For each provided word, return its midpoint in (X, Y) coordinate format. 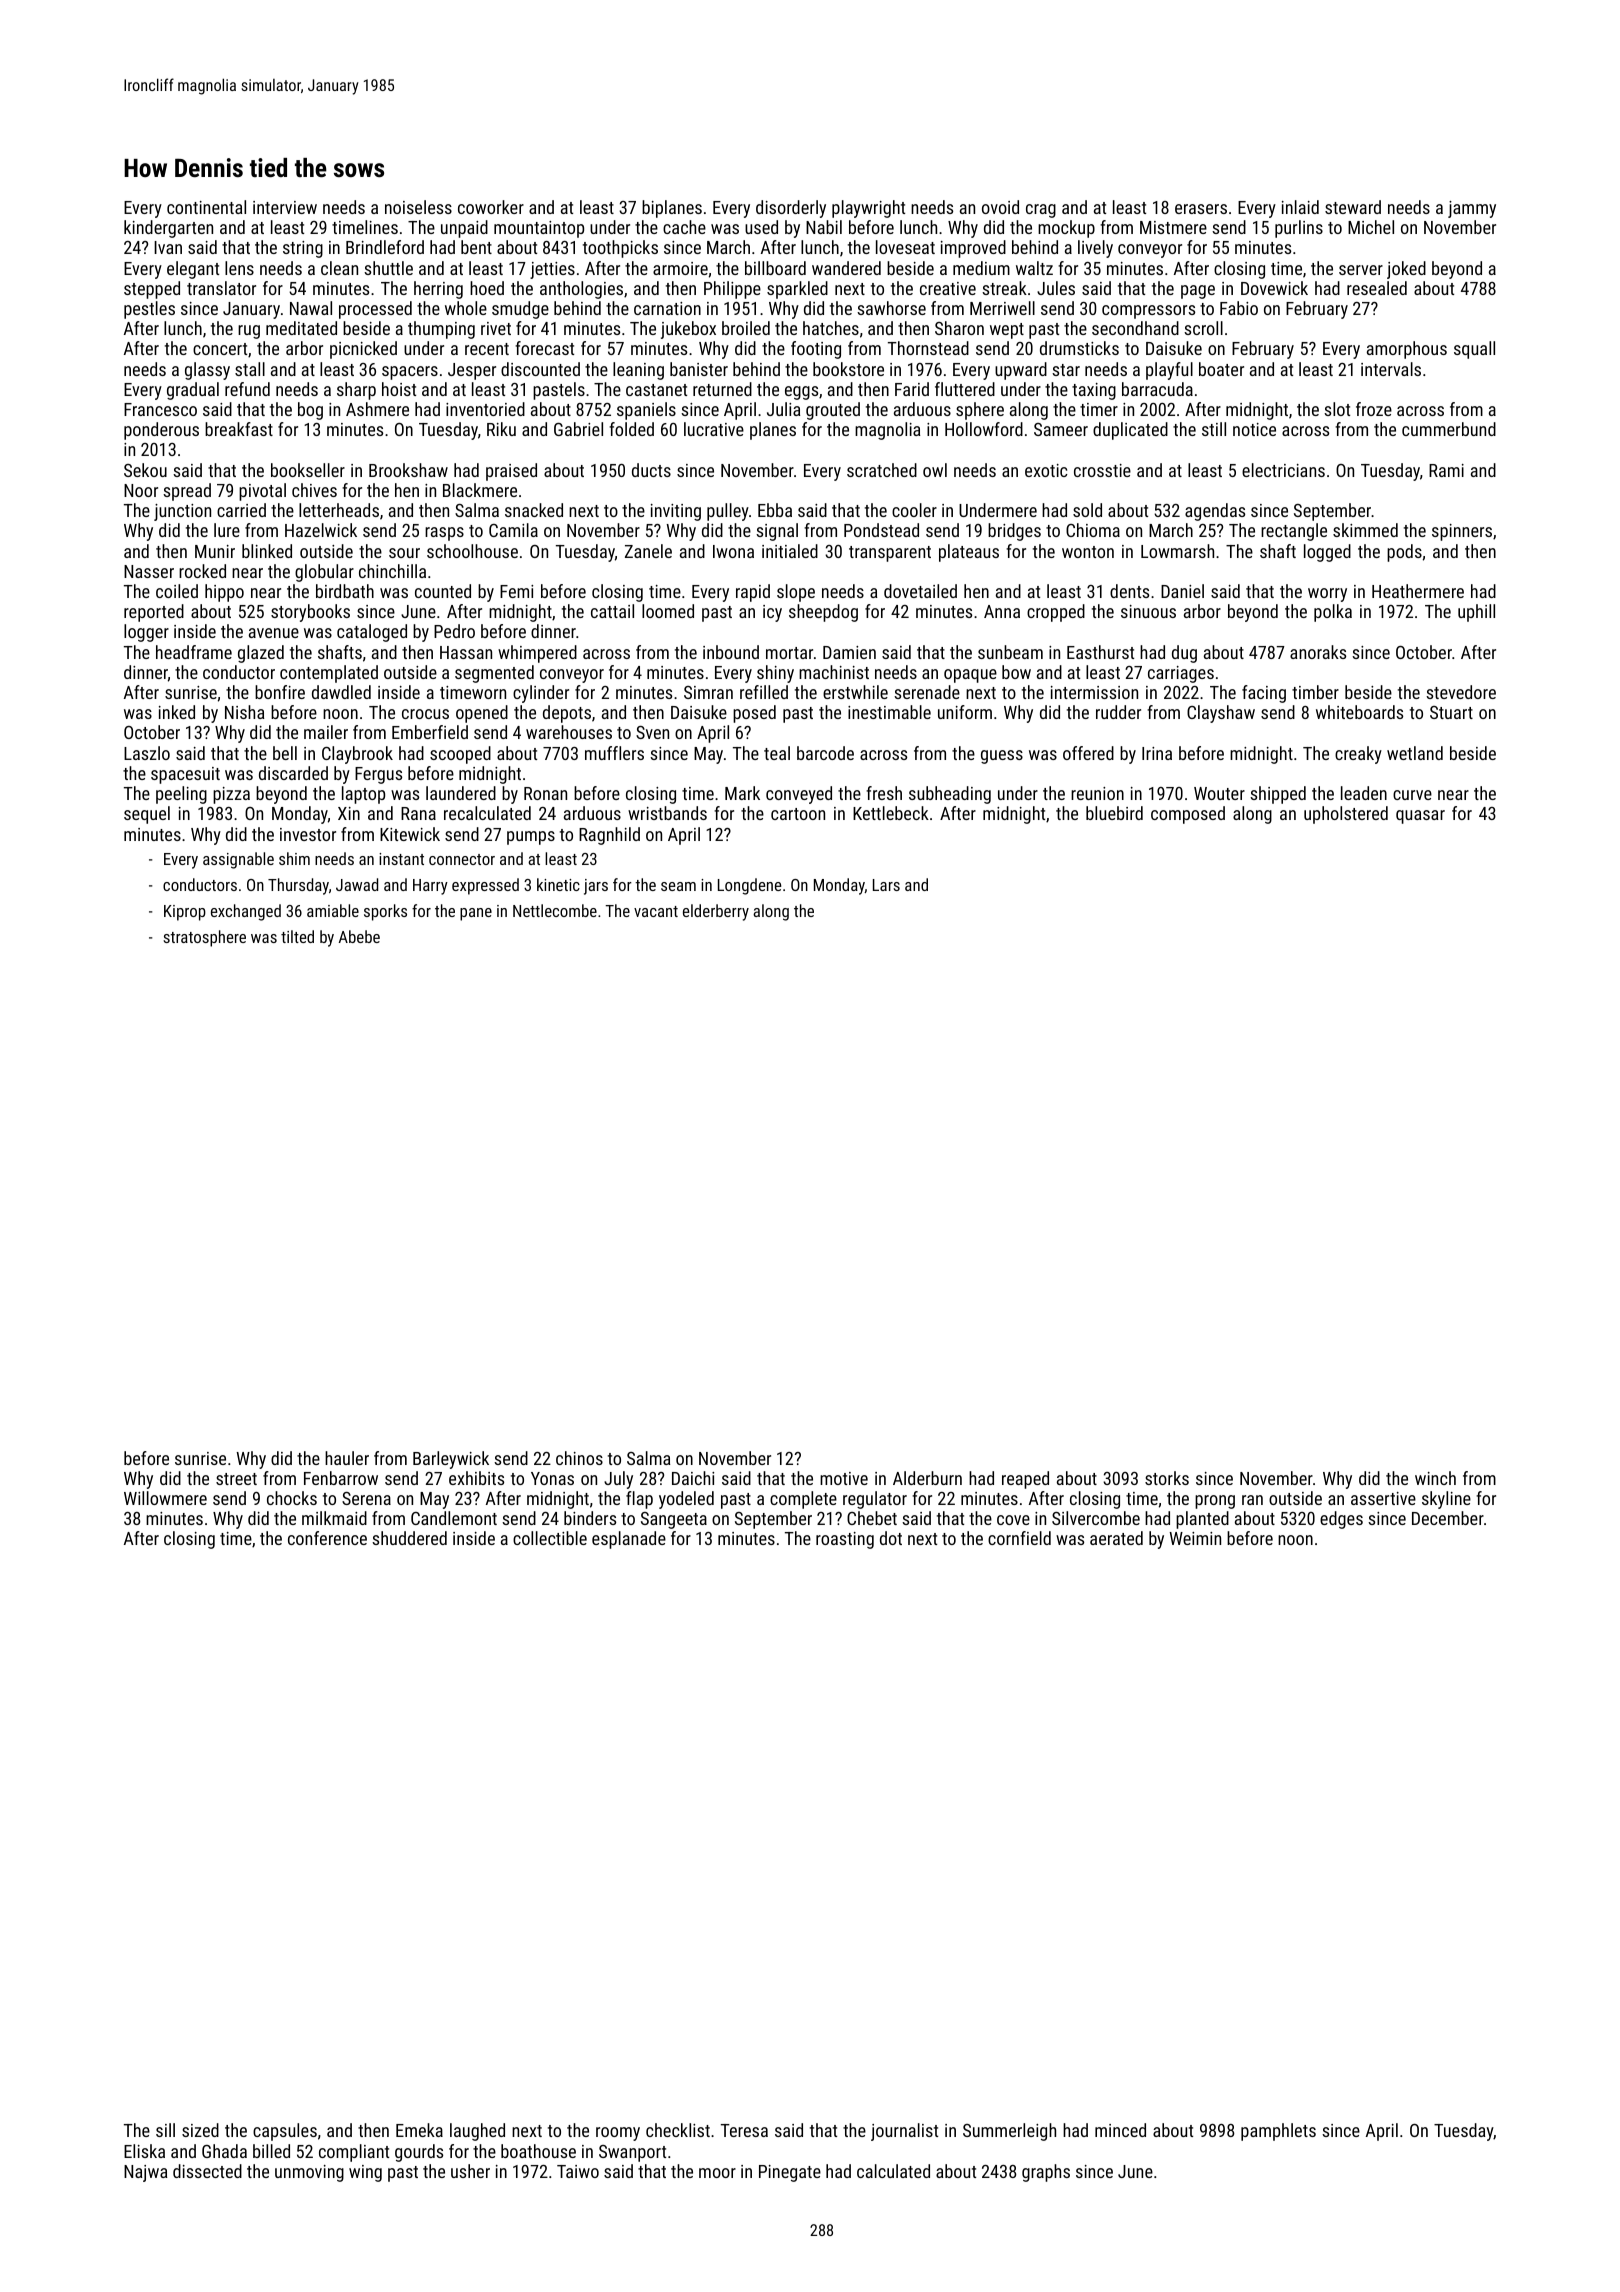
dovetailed (920, 591)
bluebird (1114, 813)
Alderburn (927, 1478)
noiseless (418, 207)
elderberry (716, 912)
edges (1341, 1520)
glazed (261, 654)
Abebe (359, 936)
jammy (1472, 209)
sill (165, 2130)
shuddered (409, 1538)
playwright (868, 209)
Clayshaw (1221, 714)
